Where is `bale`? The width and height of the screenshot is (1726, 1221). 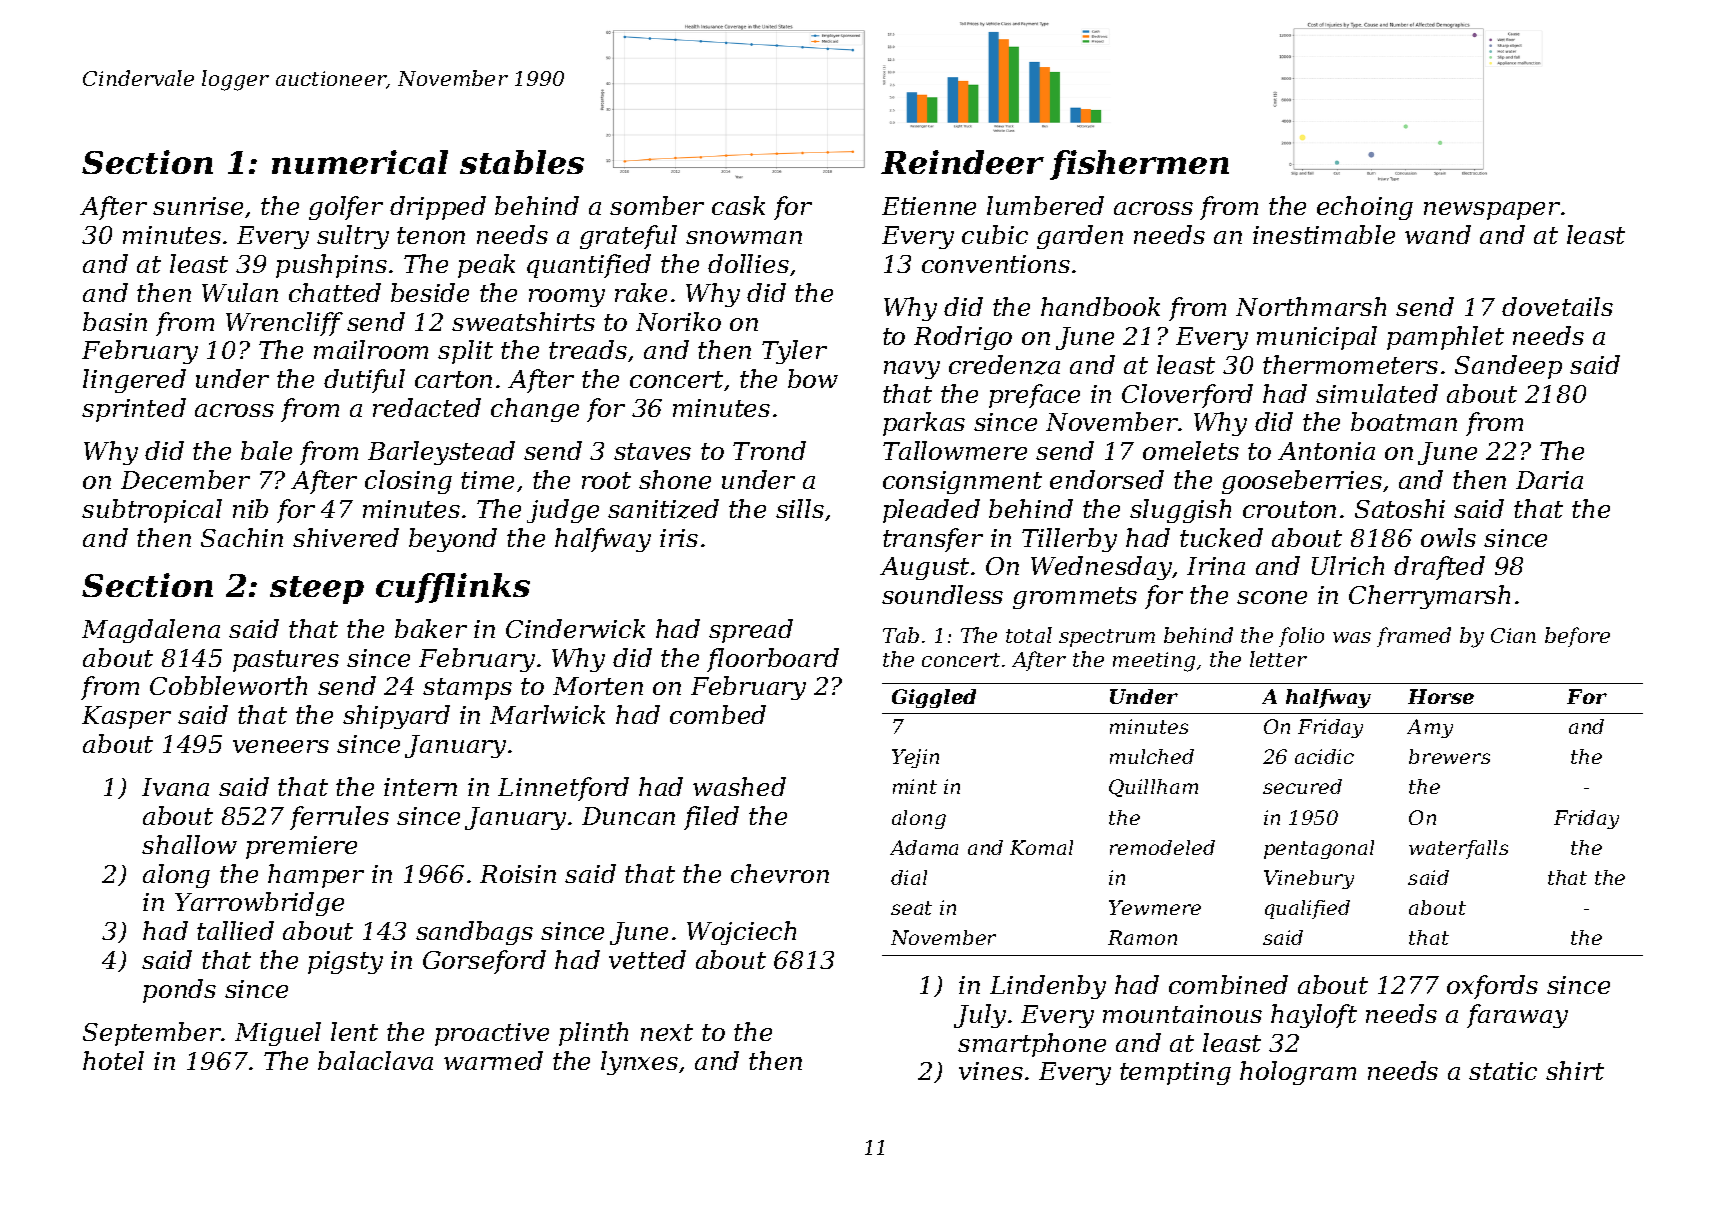 bale is located at coordinates (266, 450).
